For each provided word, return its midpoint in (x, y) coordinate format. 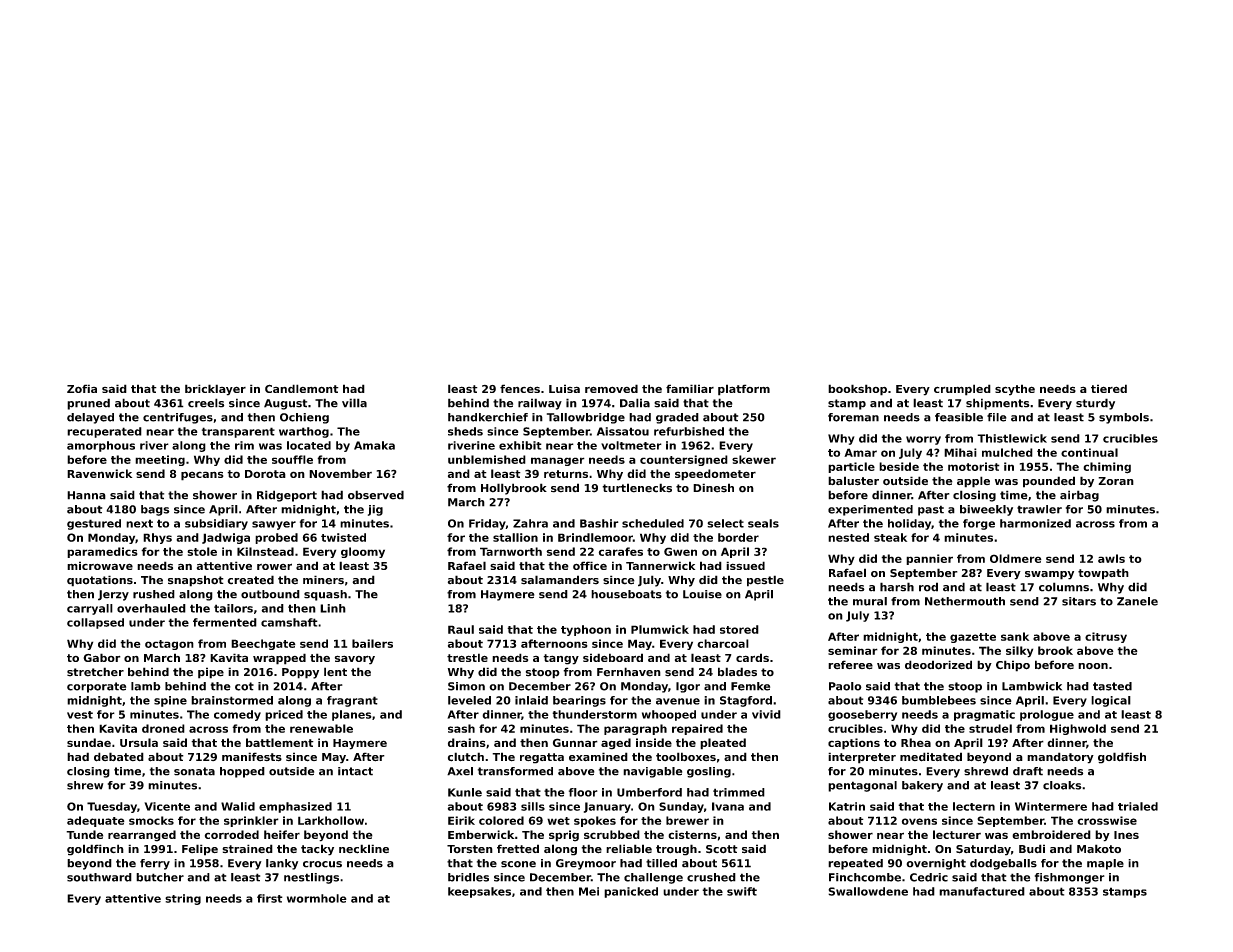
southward (99, 877)
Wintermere (1051, 806)
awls (1111, 558)
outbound (270, 594)
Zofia (82, 388)
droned (163, 728)
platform (744, 390)
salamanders (560, 580)
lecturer (957, 834)
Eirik (461, 820)
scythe (1015, 390)
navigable (652, 772)
